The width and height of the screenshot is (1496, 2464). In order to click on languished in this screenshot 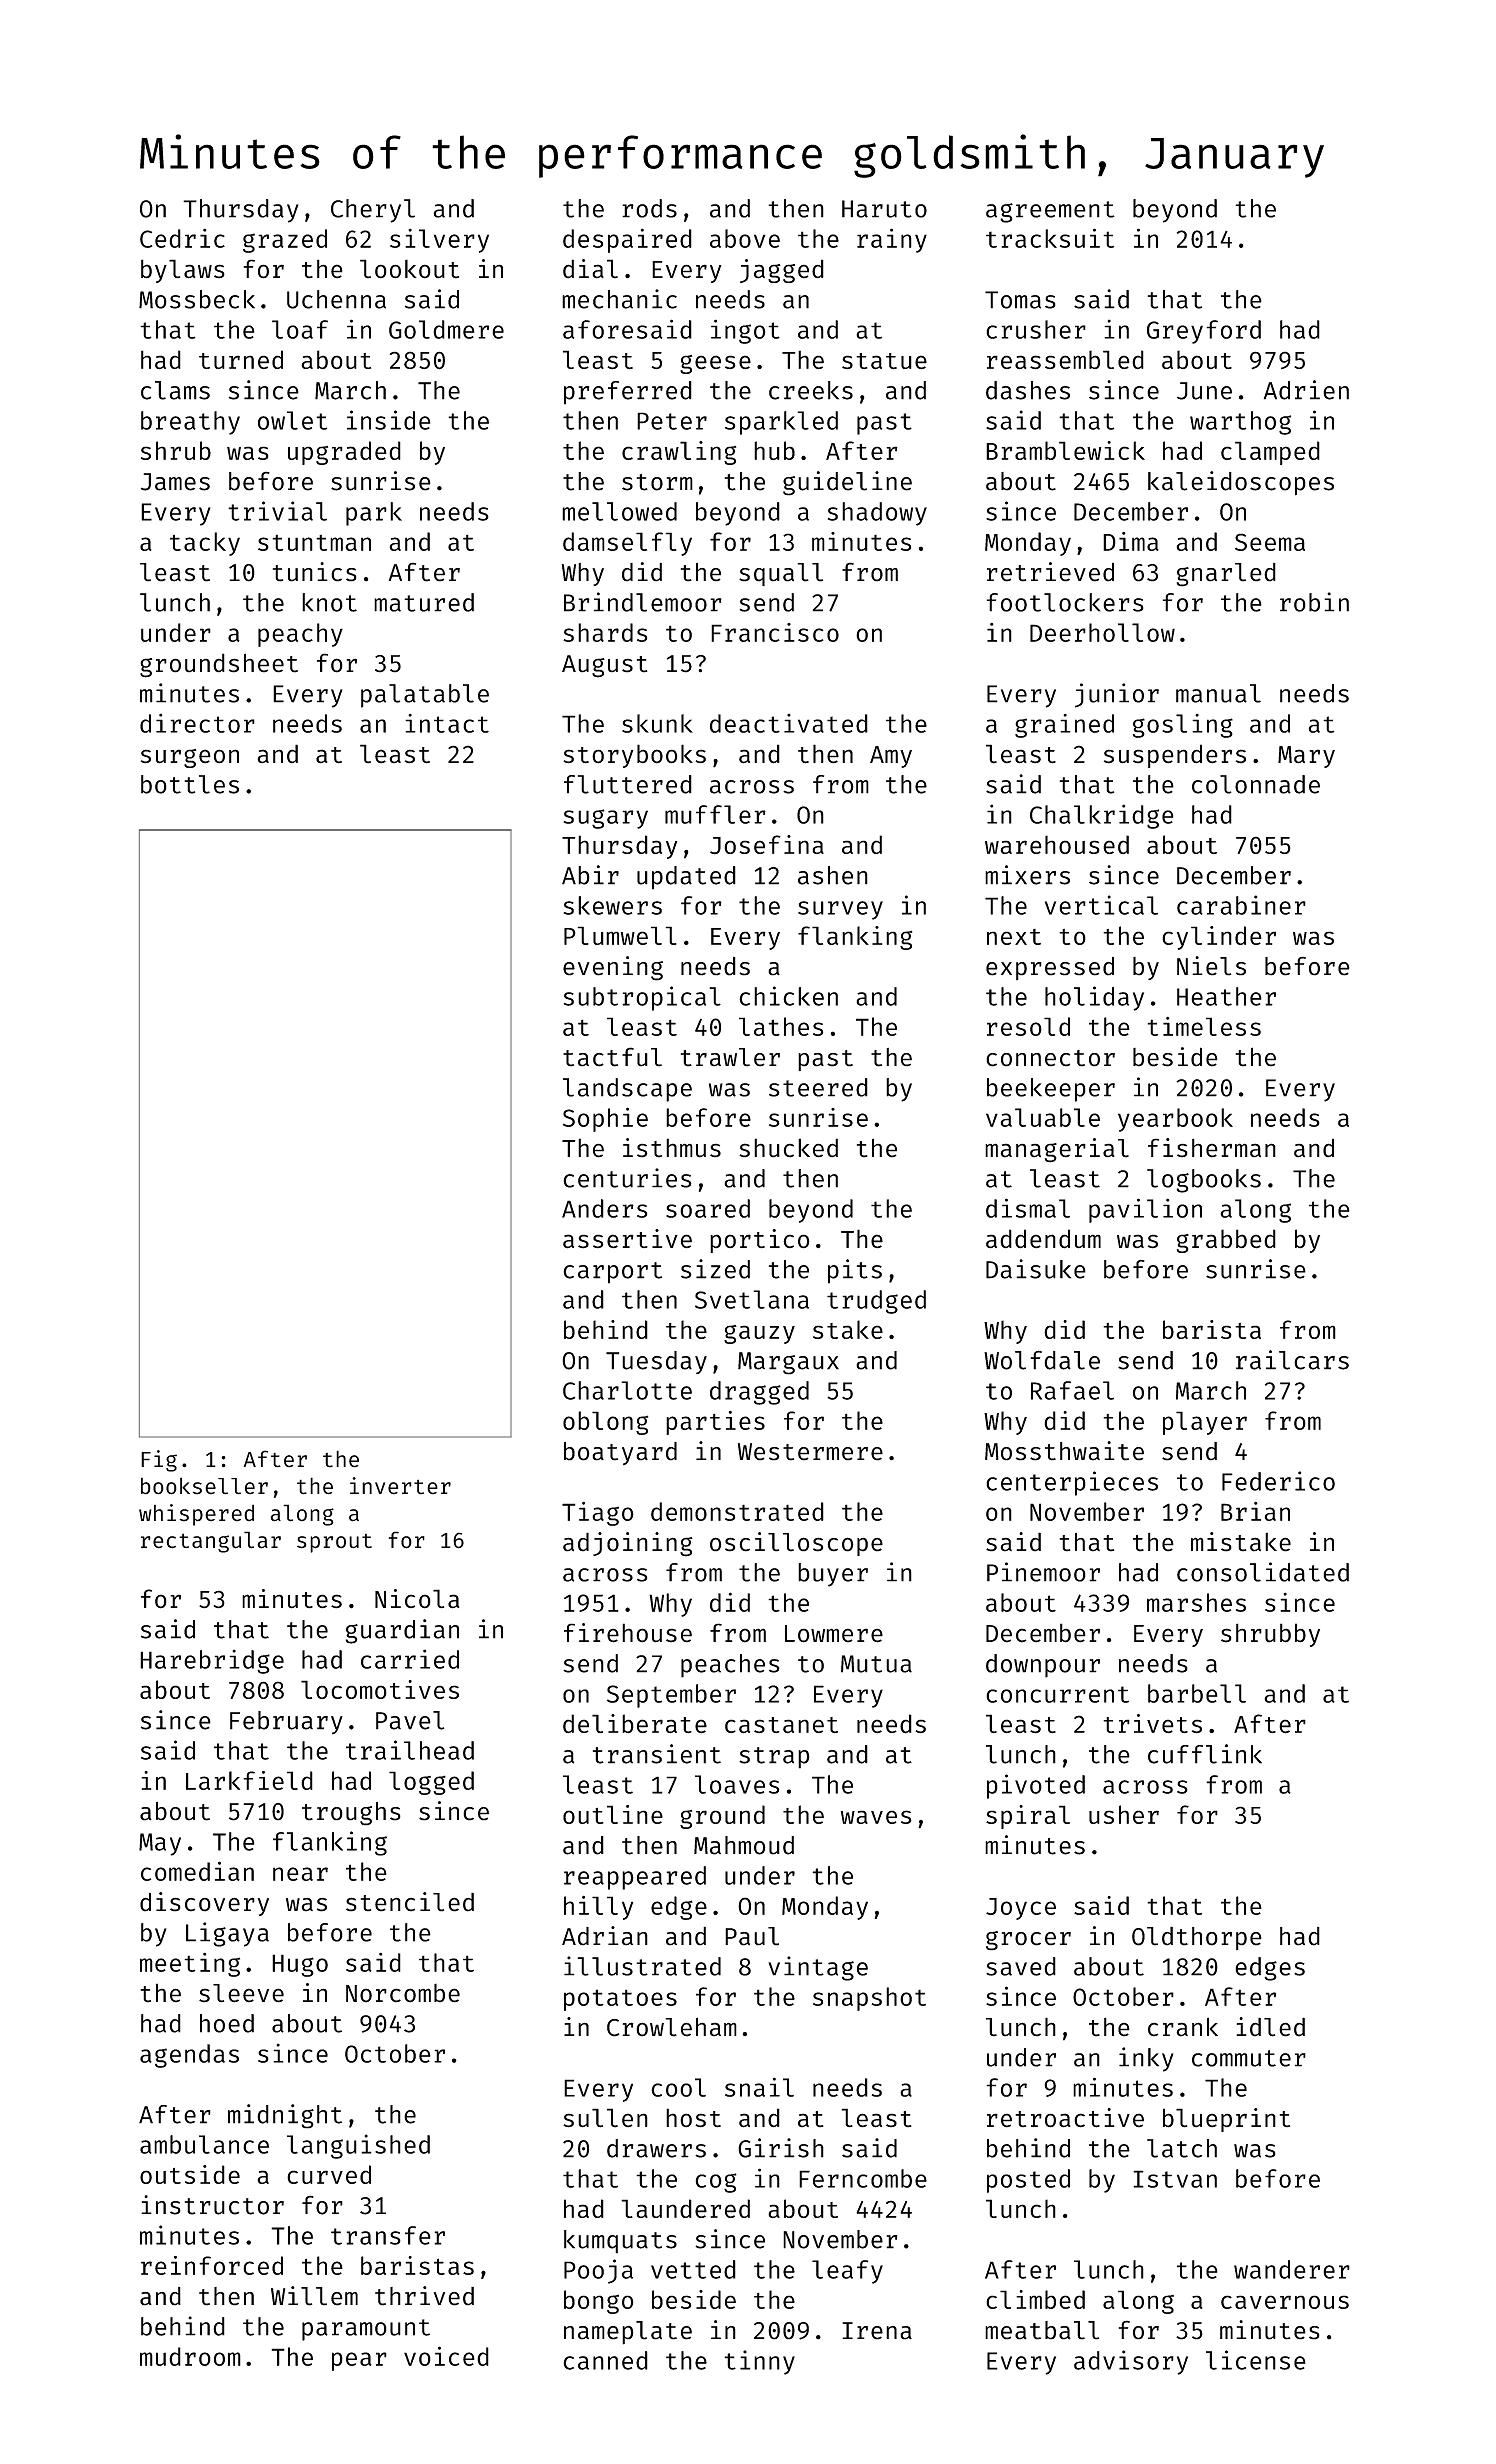, I will do `click(358, 2146)`.
